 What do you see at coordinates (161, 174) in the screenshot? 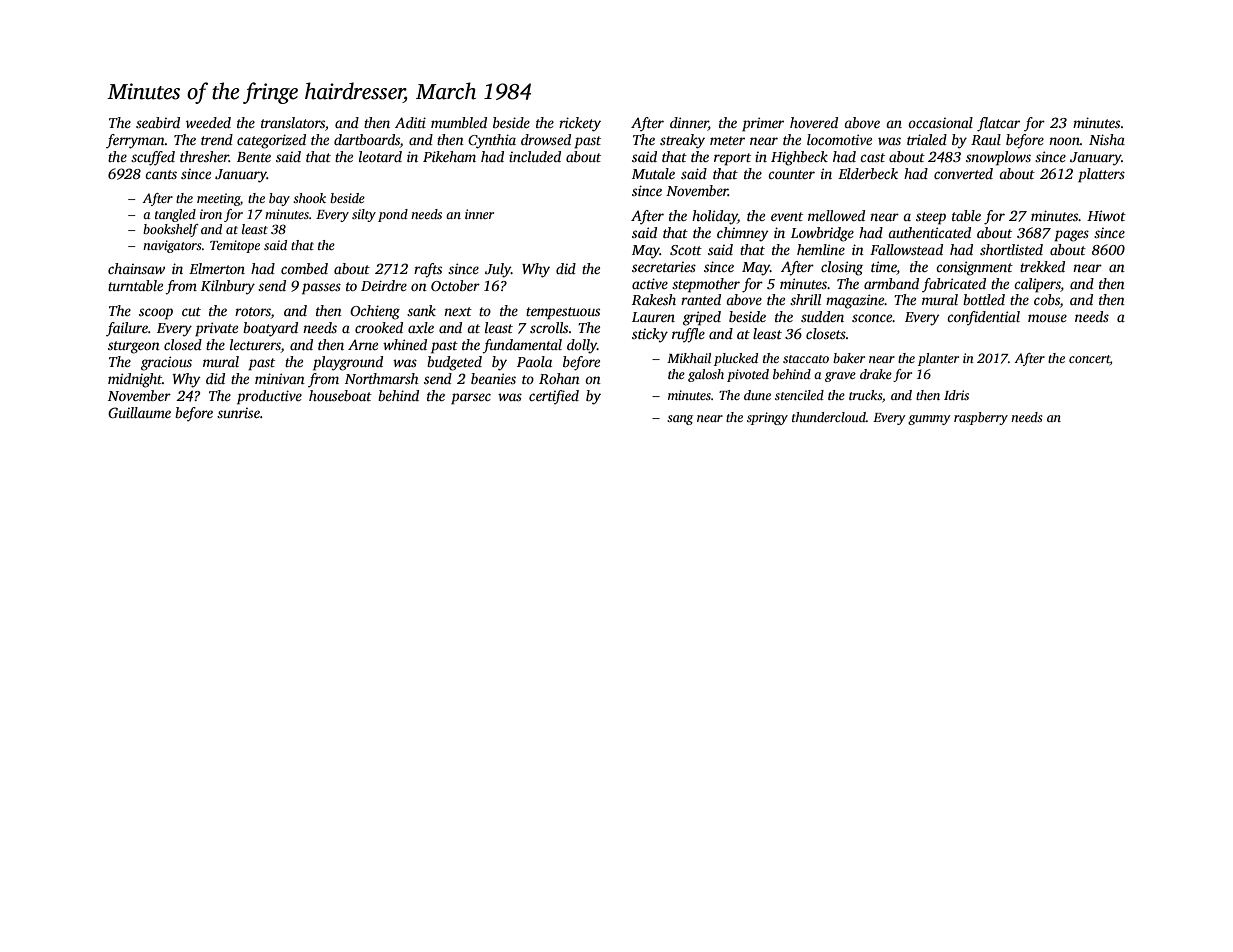
I see `cants` at bounding box center [161, 174].
